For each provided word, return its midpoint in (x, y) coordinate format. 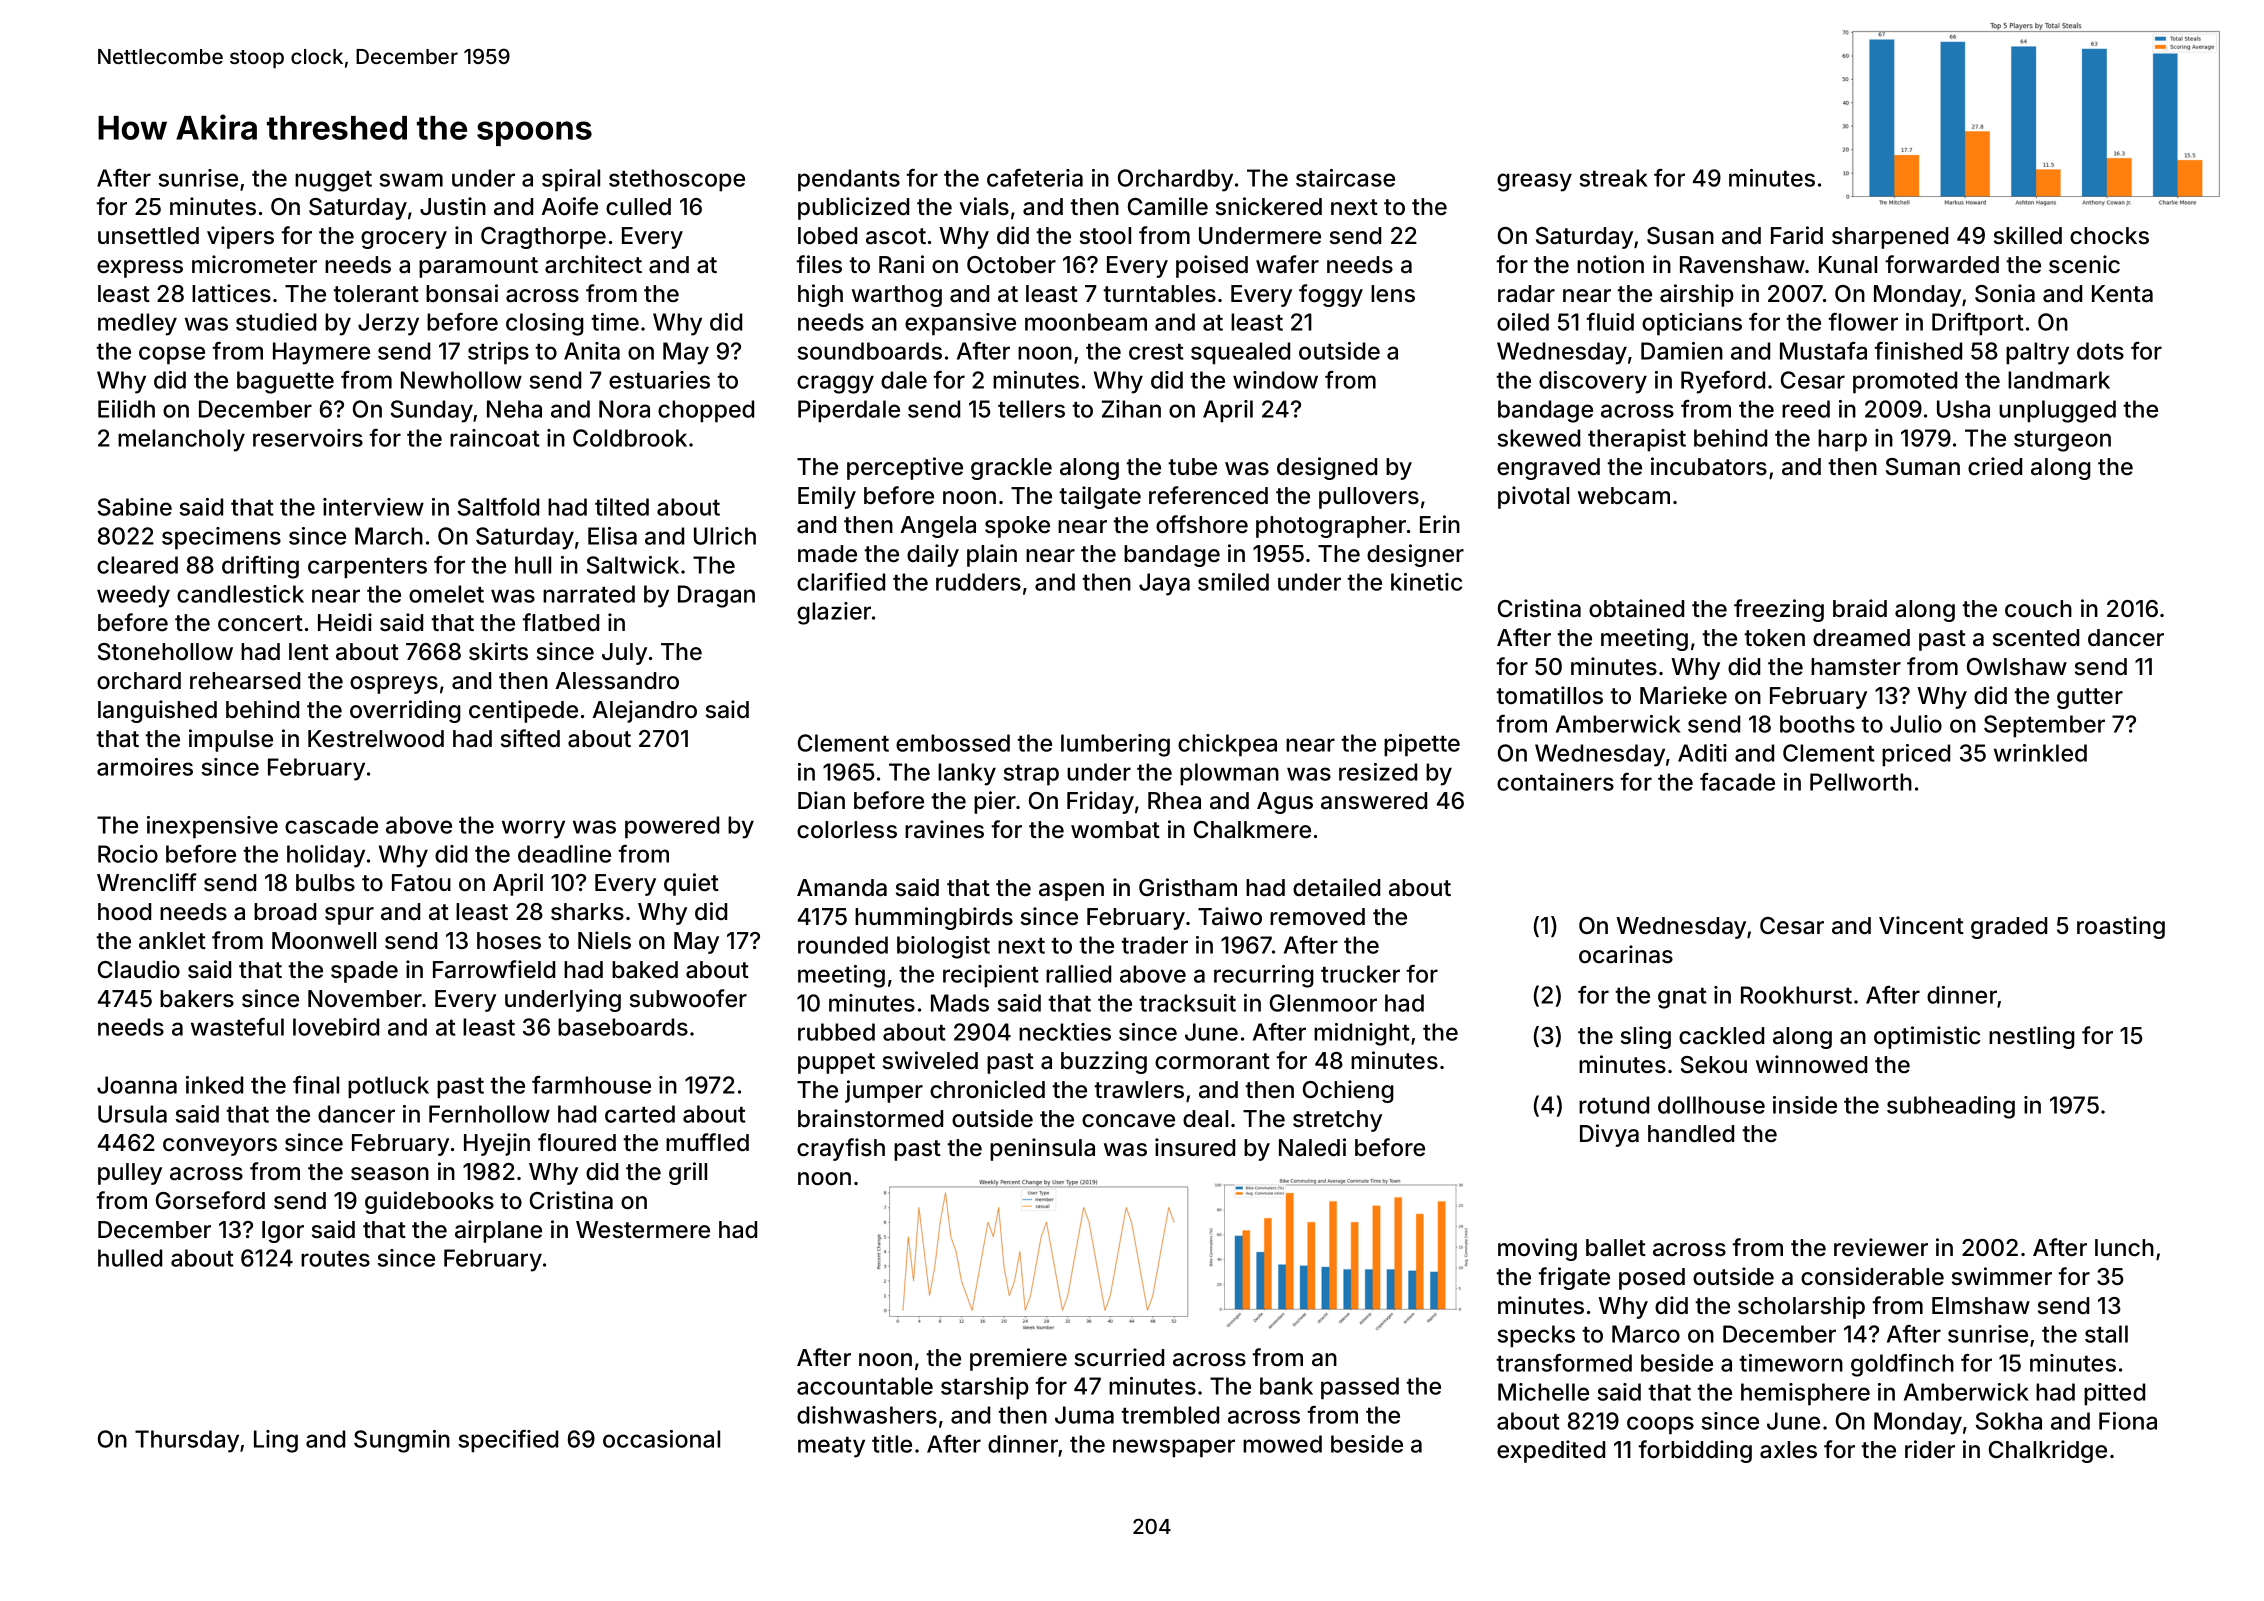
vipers (240, 237)
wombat (1115, 830)
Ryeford (1723, 382)
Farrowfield (494, 969)
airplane (498, 1231)
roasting (2121, 927)
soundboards (870, 351)
